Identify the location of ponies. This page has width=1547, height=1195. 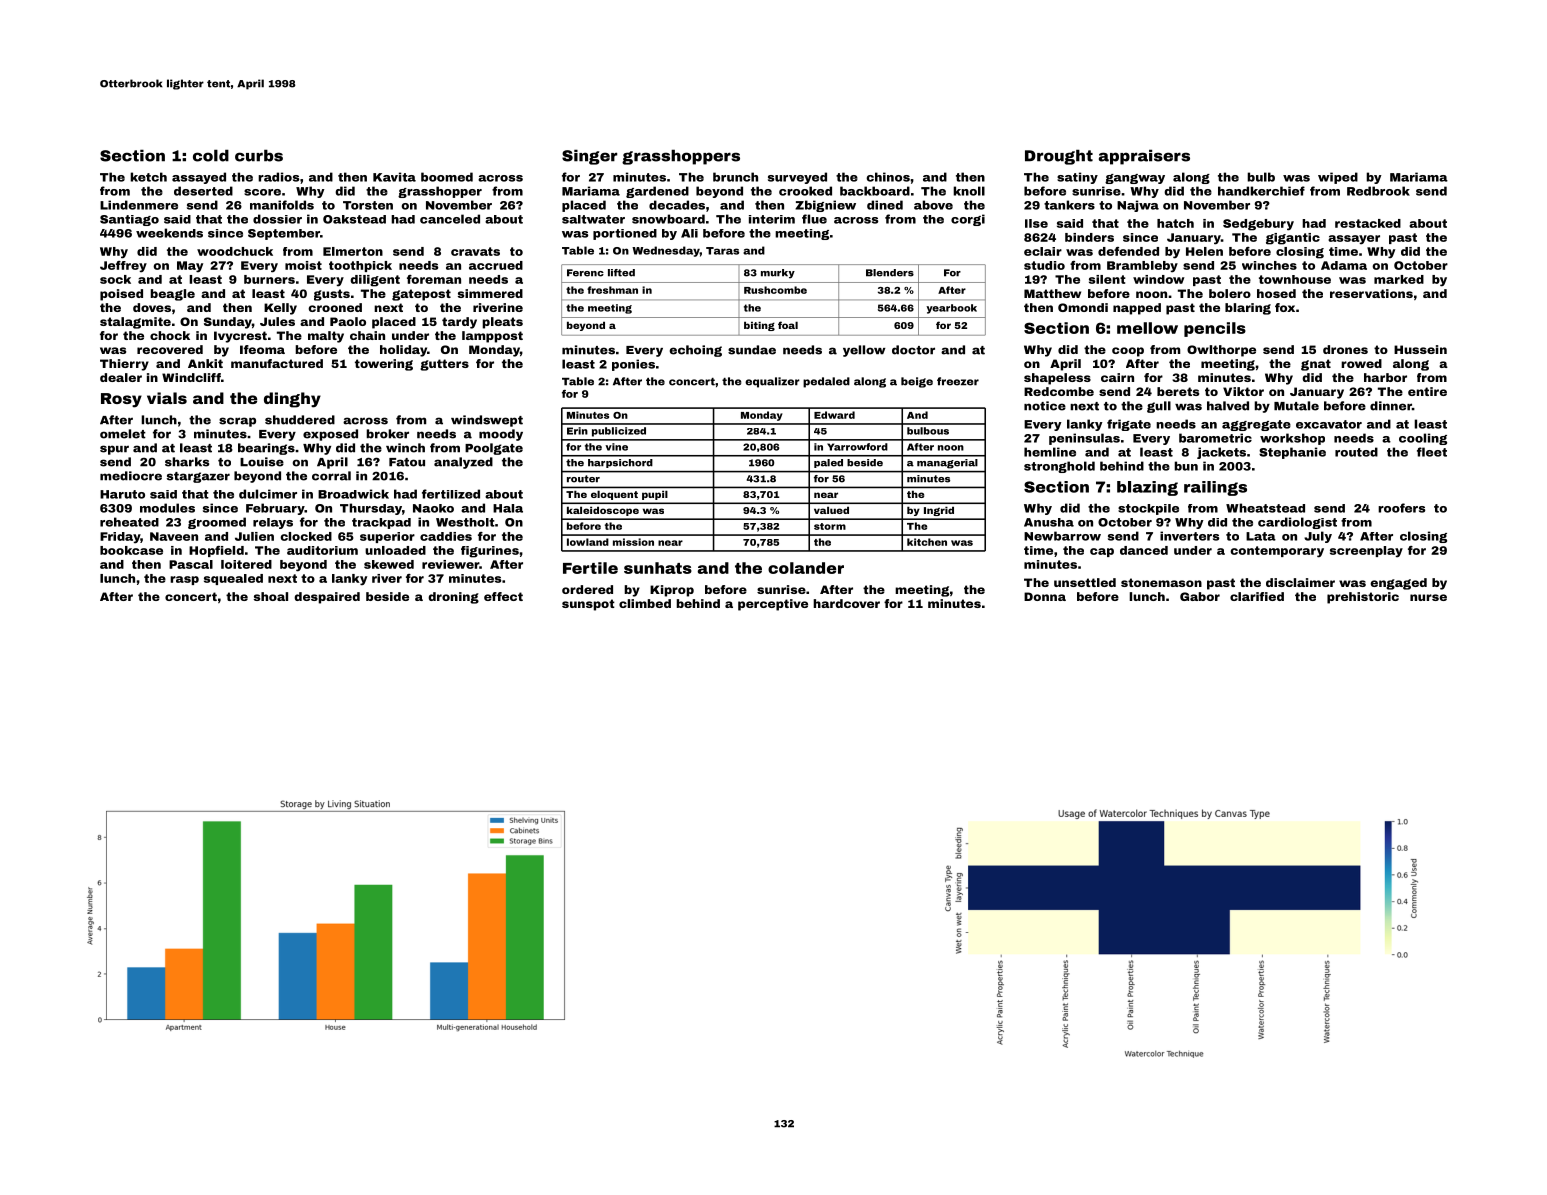
(633, 365).
